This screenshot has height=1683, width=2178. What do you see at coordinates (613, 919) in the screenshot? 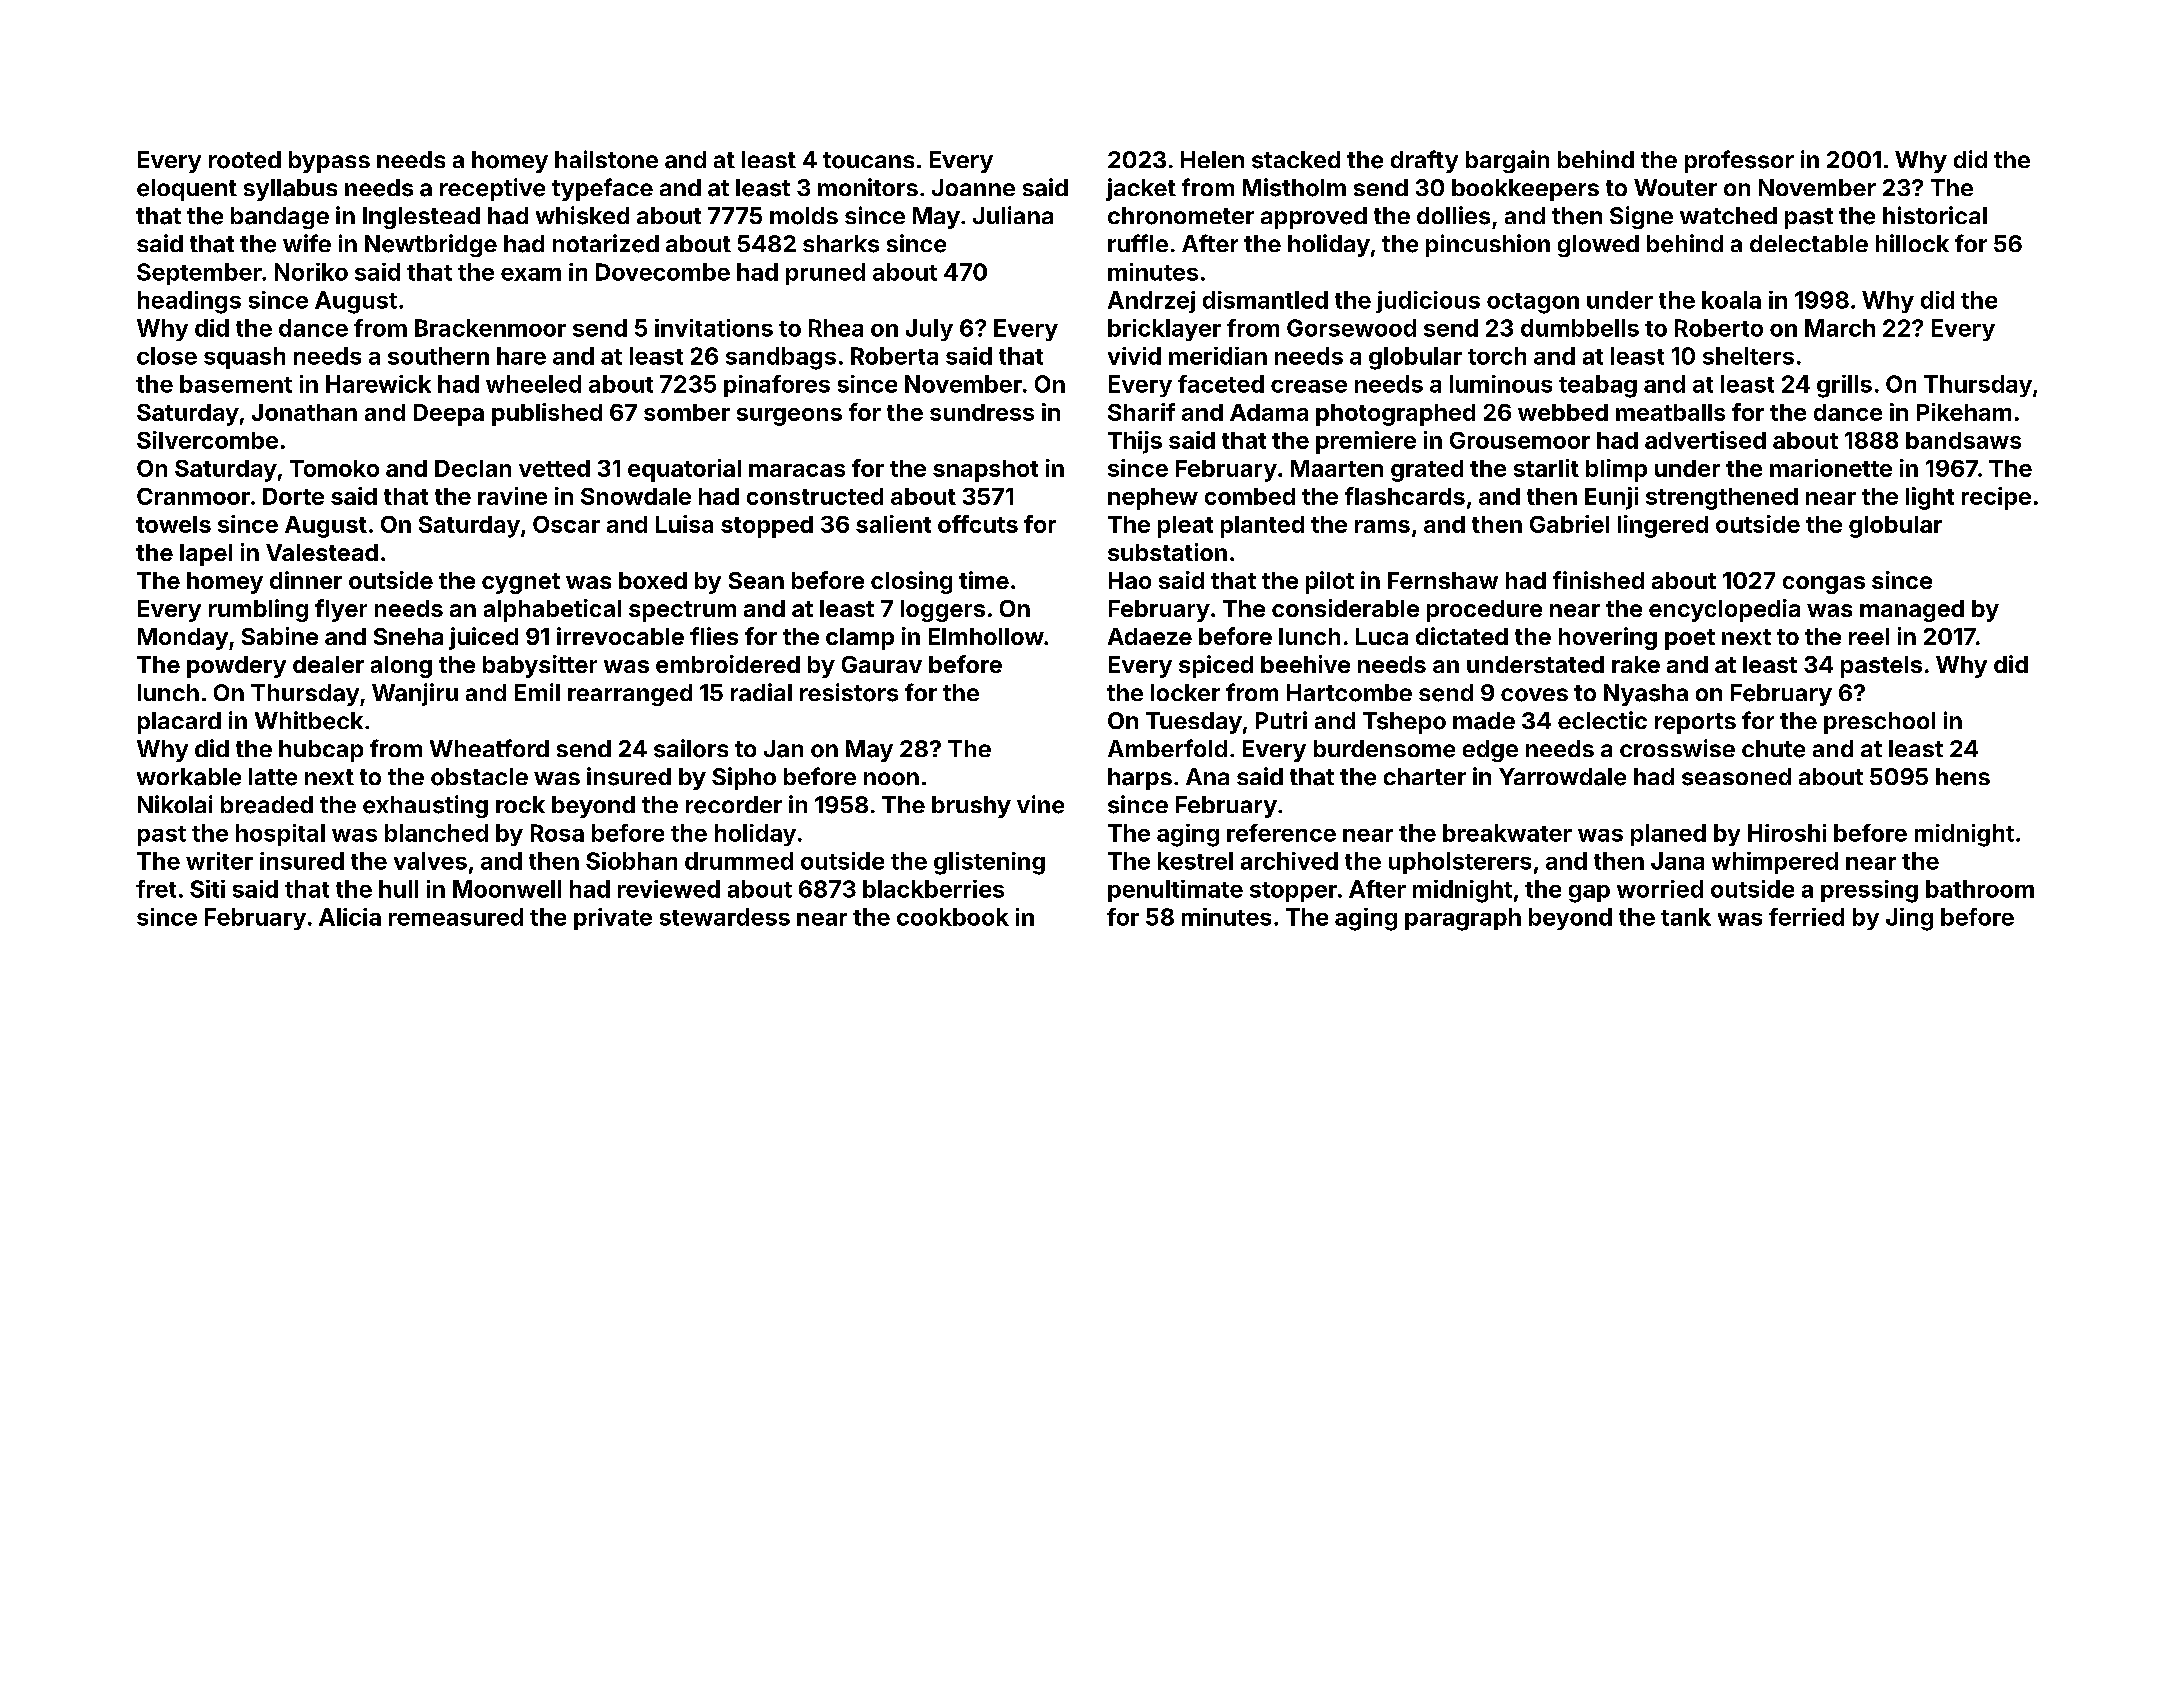
I see `private` at bounding box center [613, 919].
